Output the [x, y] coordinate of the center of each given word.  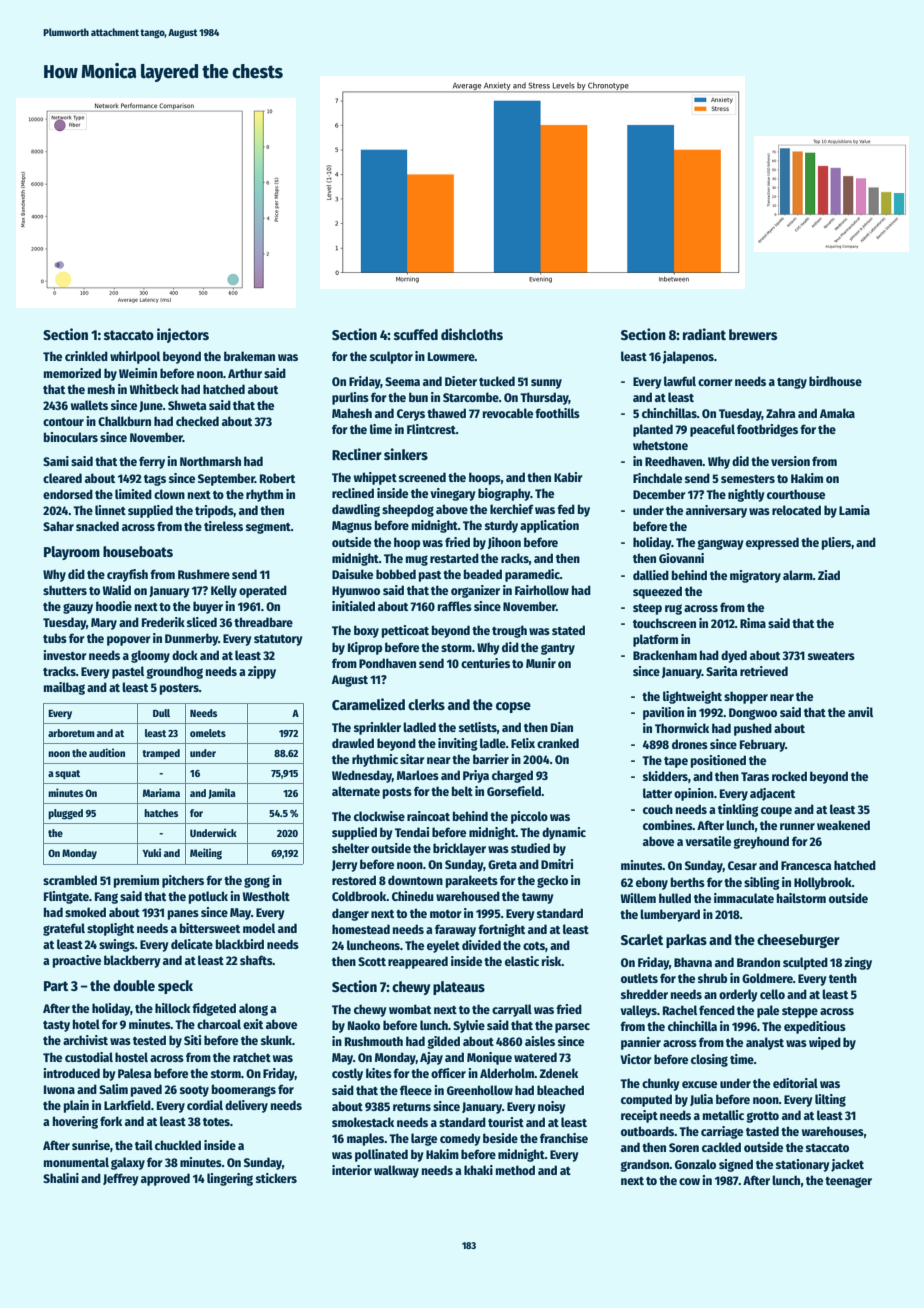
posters [179, 689]
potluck [208, 897]
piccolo [529, 817]
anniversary [716, 511]
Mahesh [352, 413]
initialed [353, 606]
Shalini [61, 1178]
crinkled [86, 356]
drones [690, 744]
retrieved [764, 671]
